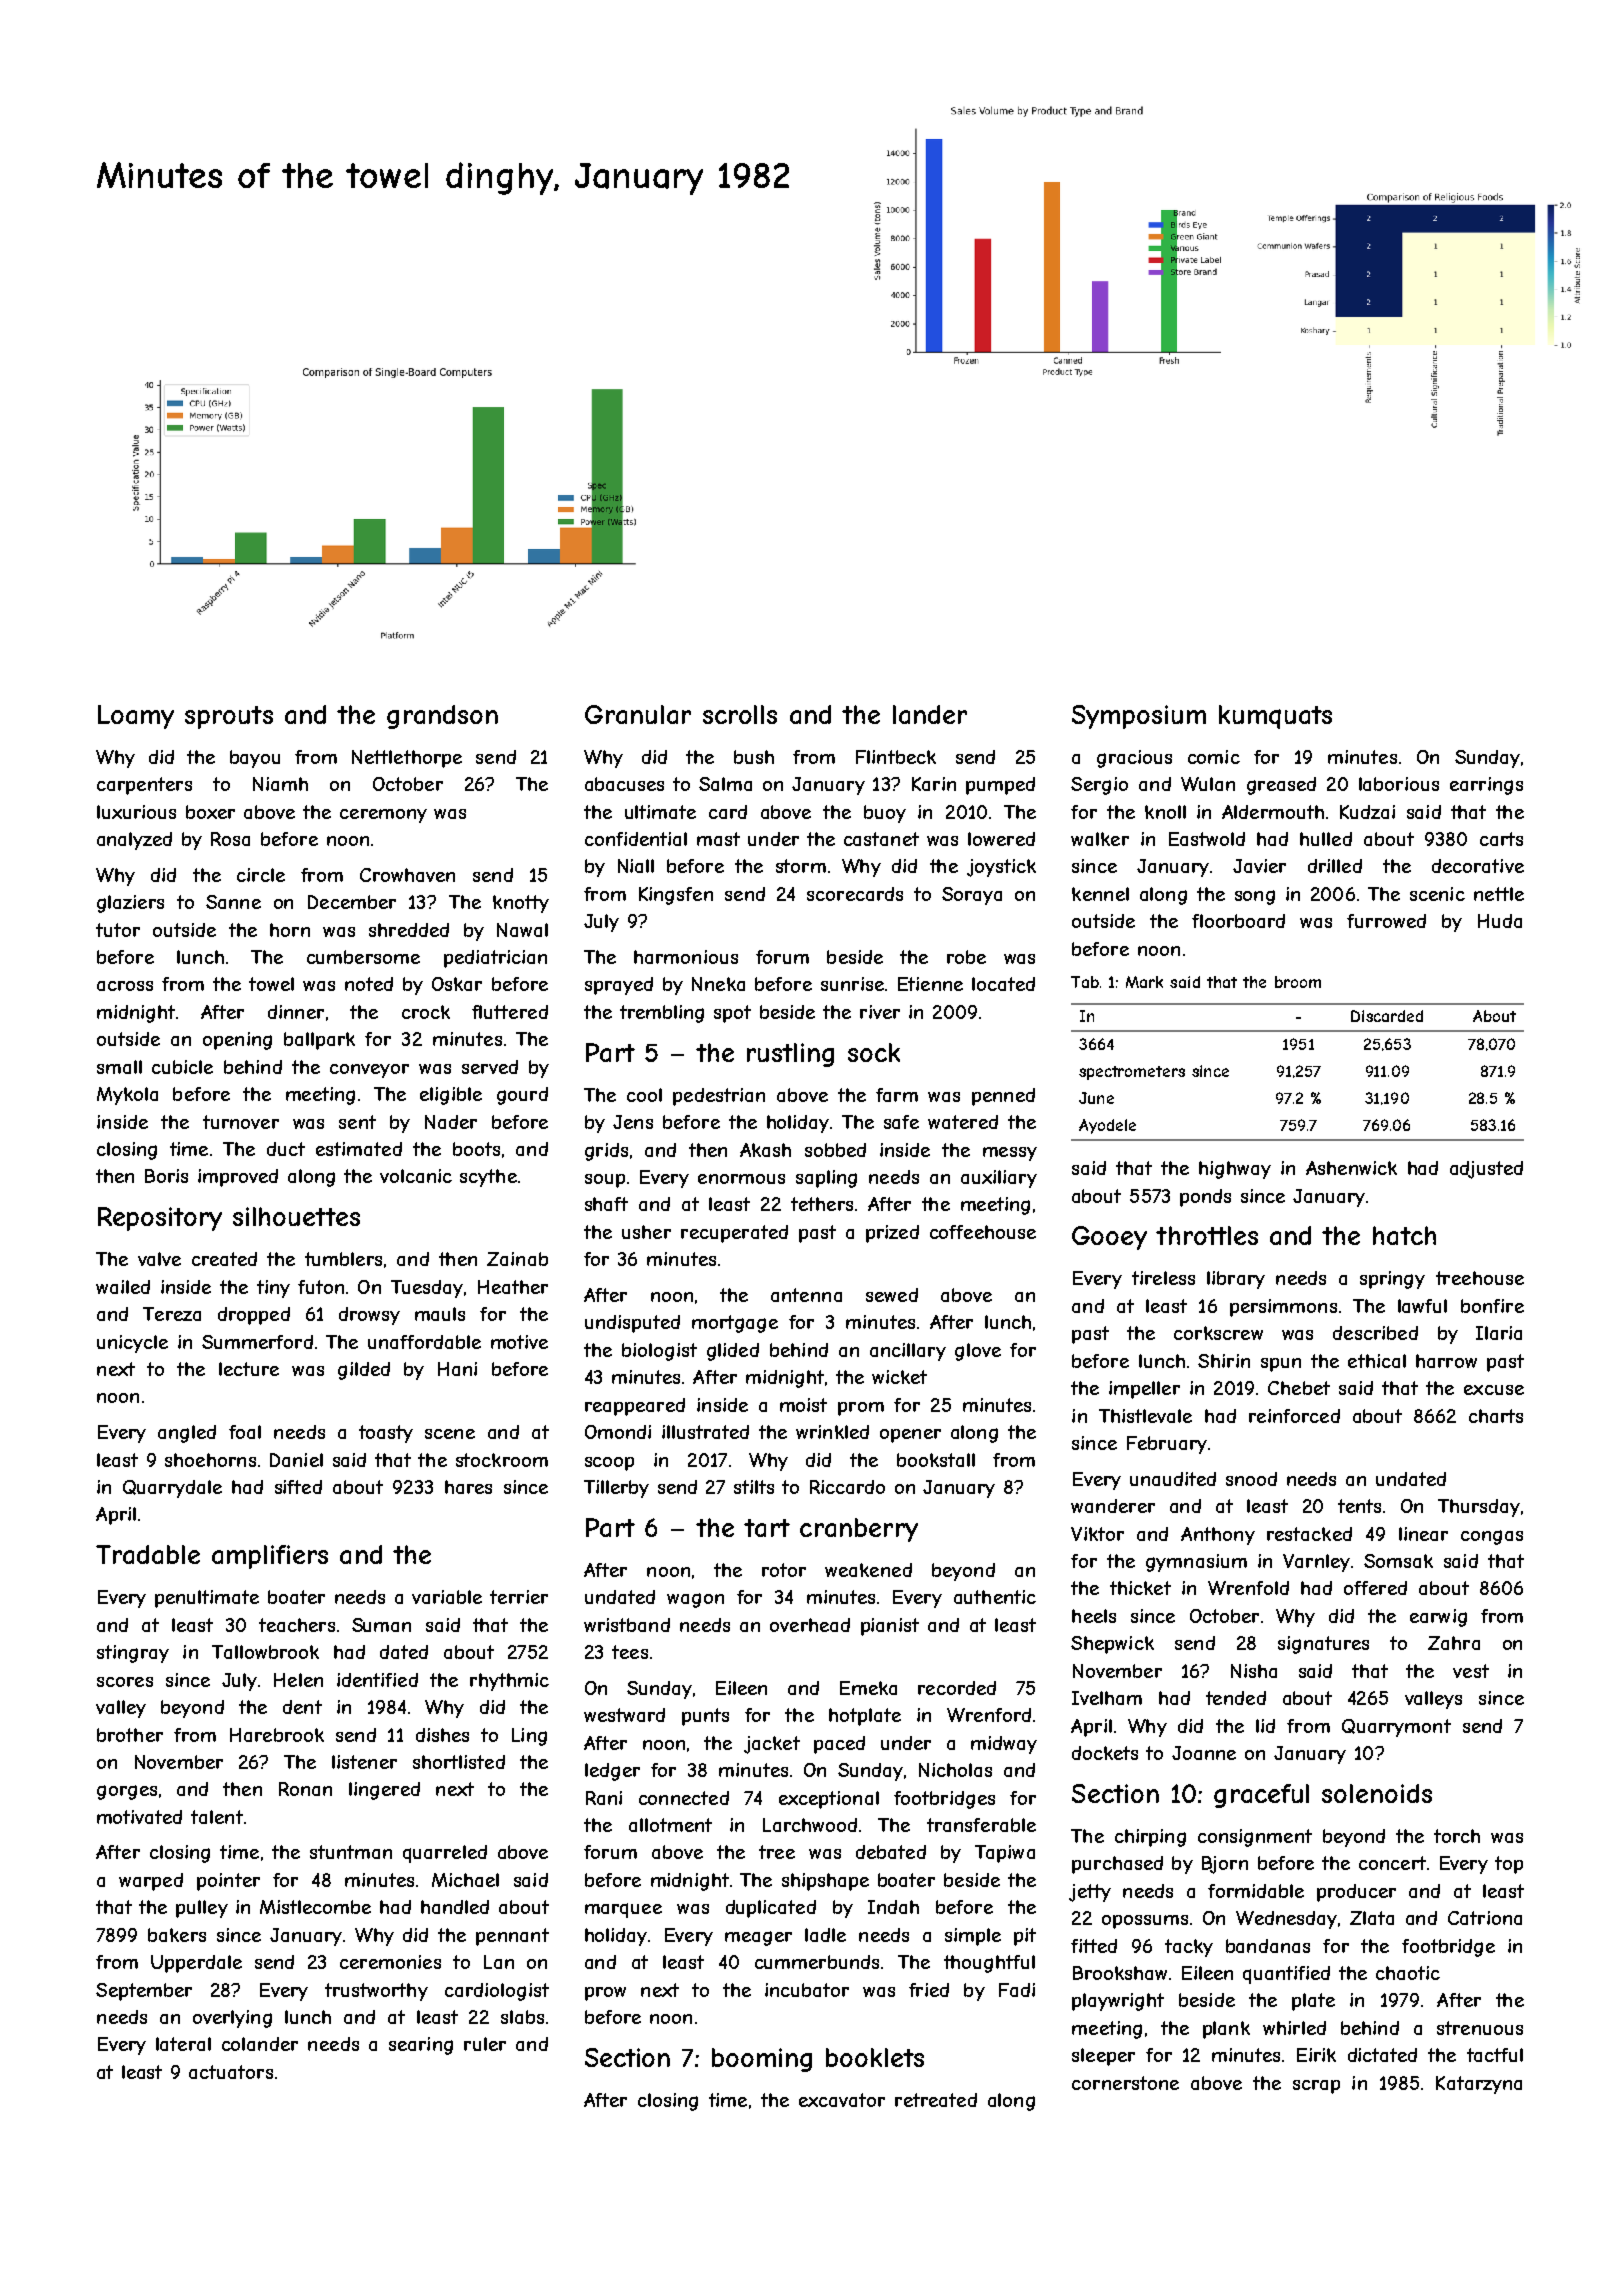  Describe the element at coordinates (1351, 1168) in the screenshot. I see `Ashenwick` at that location.
